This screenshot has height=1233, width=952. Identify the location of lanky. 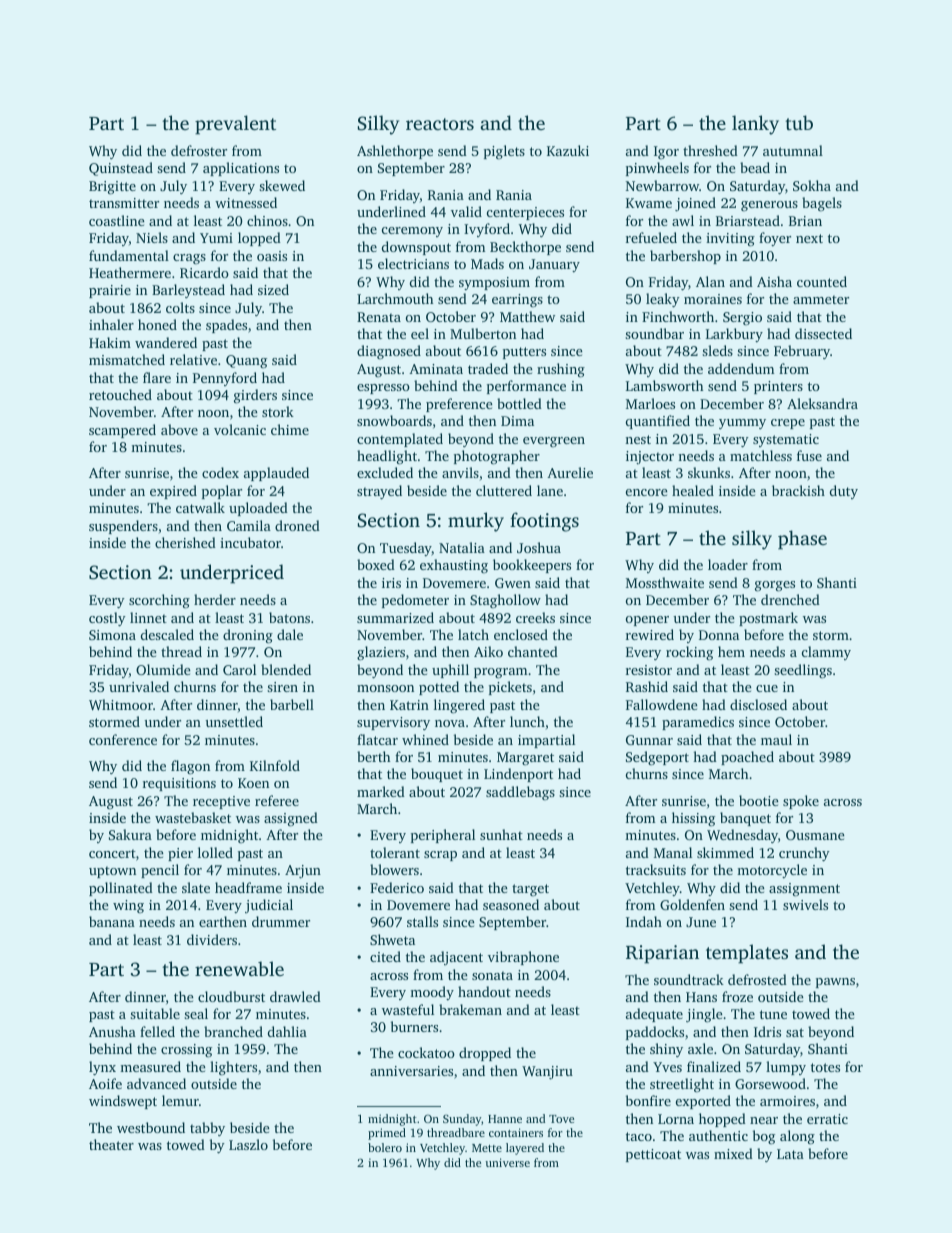
(755, 125).
